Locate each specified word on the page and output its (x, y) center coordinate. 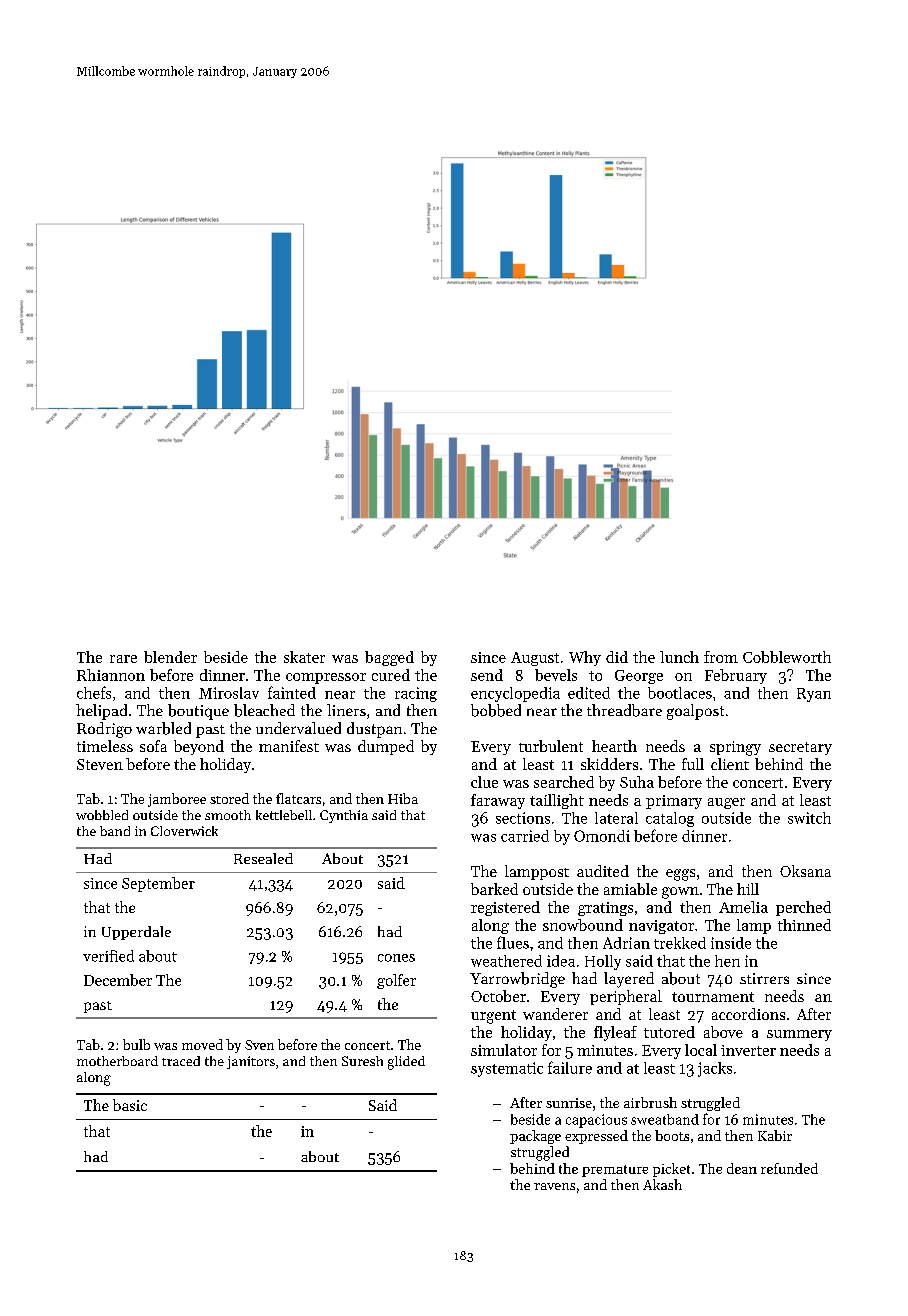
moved (202, 1044)
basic (130, 1105)
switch (809, 818)
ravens (554, 1186)
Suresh (362, 1061)
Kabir (775, 1135)
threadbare (624, 710)
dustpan (374, 730)
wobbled (102, 815)
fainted (292, 692)
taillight (557, 801)
